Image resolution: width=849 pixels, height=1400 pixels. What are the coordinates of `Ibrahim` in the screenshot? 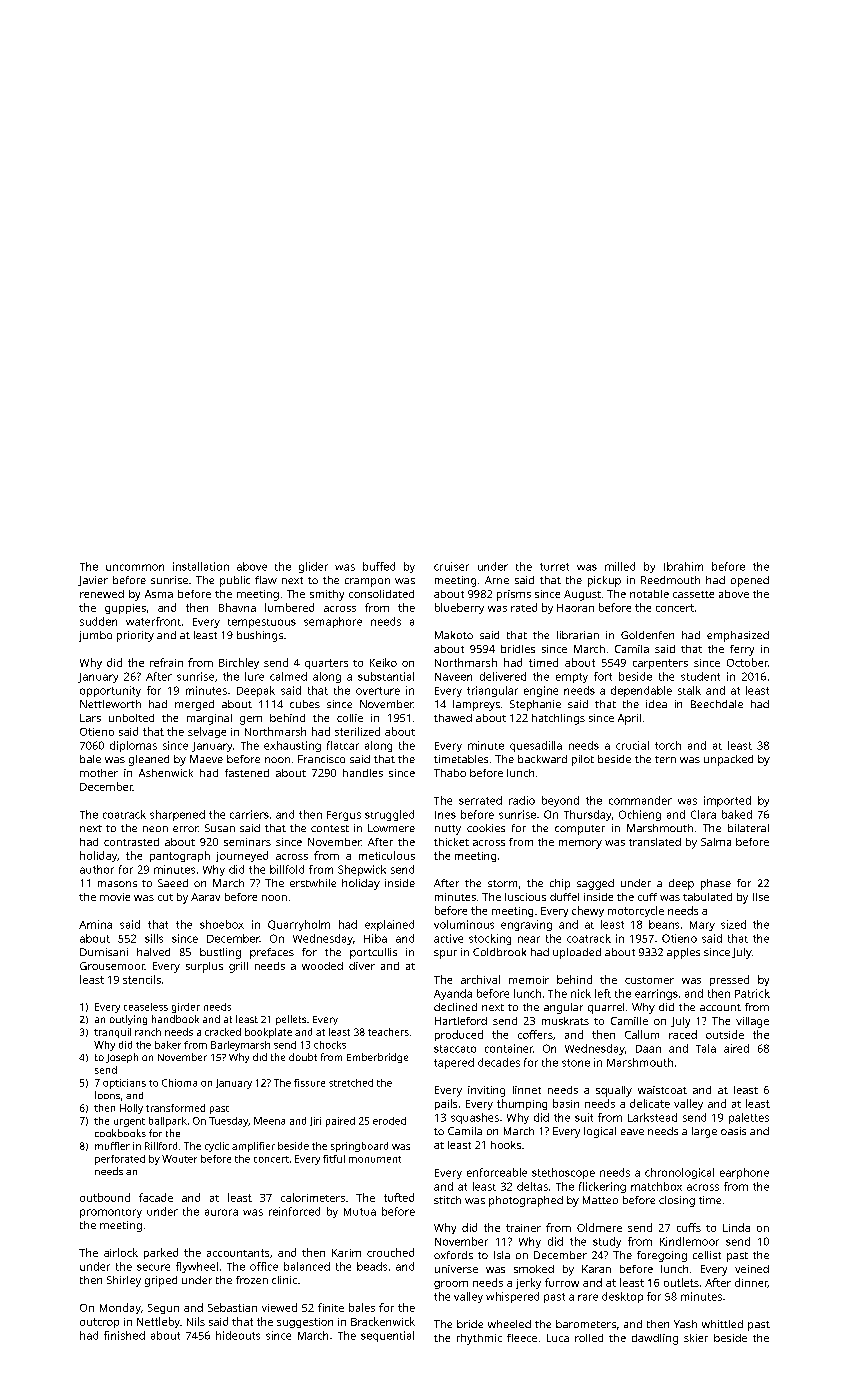 It's located at (683, 566).
